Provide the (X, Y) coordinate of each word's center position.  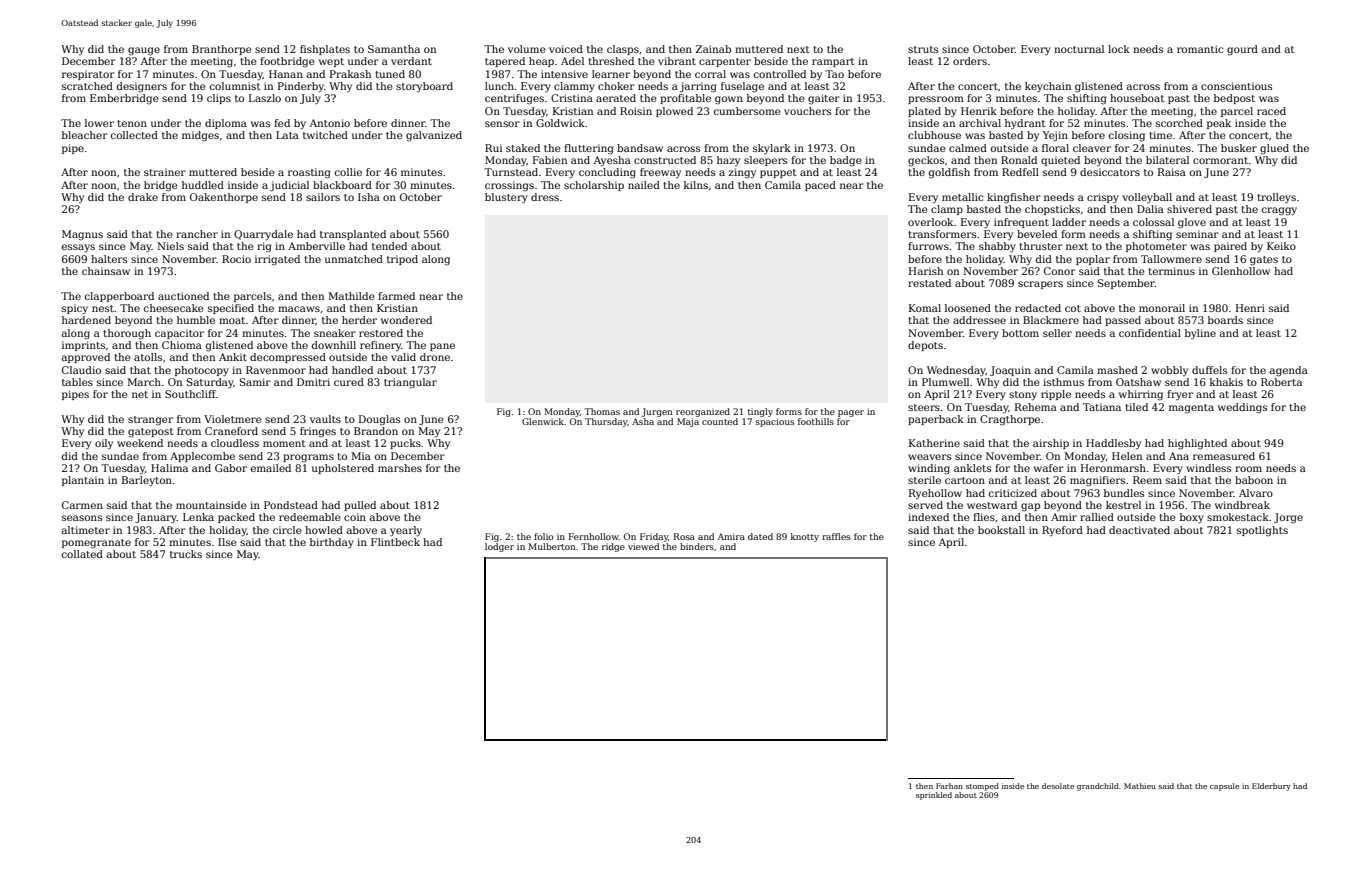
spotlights (1262, 531)
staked (523, 148)
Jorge (1288, 518)
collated (82, 554)
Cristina (572, 98)
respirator (88, 75)
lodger (499, 547)
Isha (369, 197)
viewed (643, 546)
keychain (1048, 87)
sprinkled (934, 796)
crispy (1103, 198)
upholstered (343, 469)
